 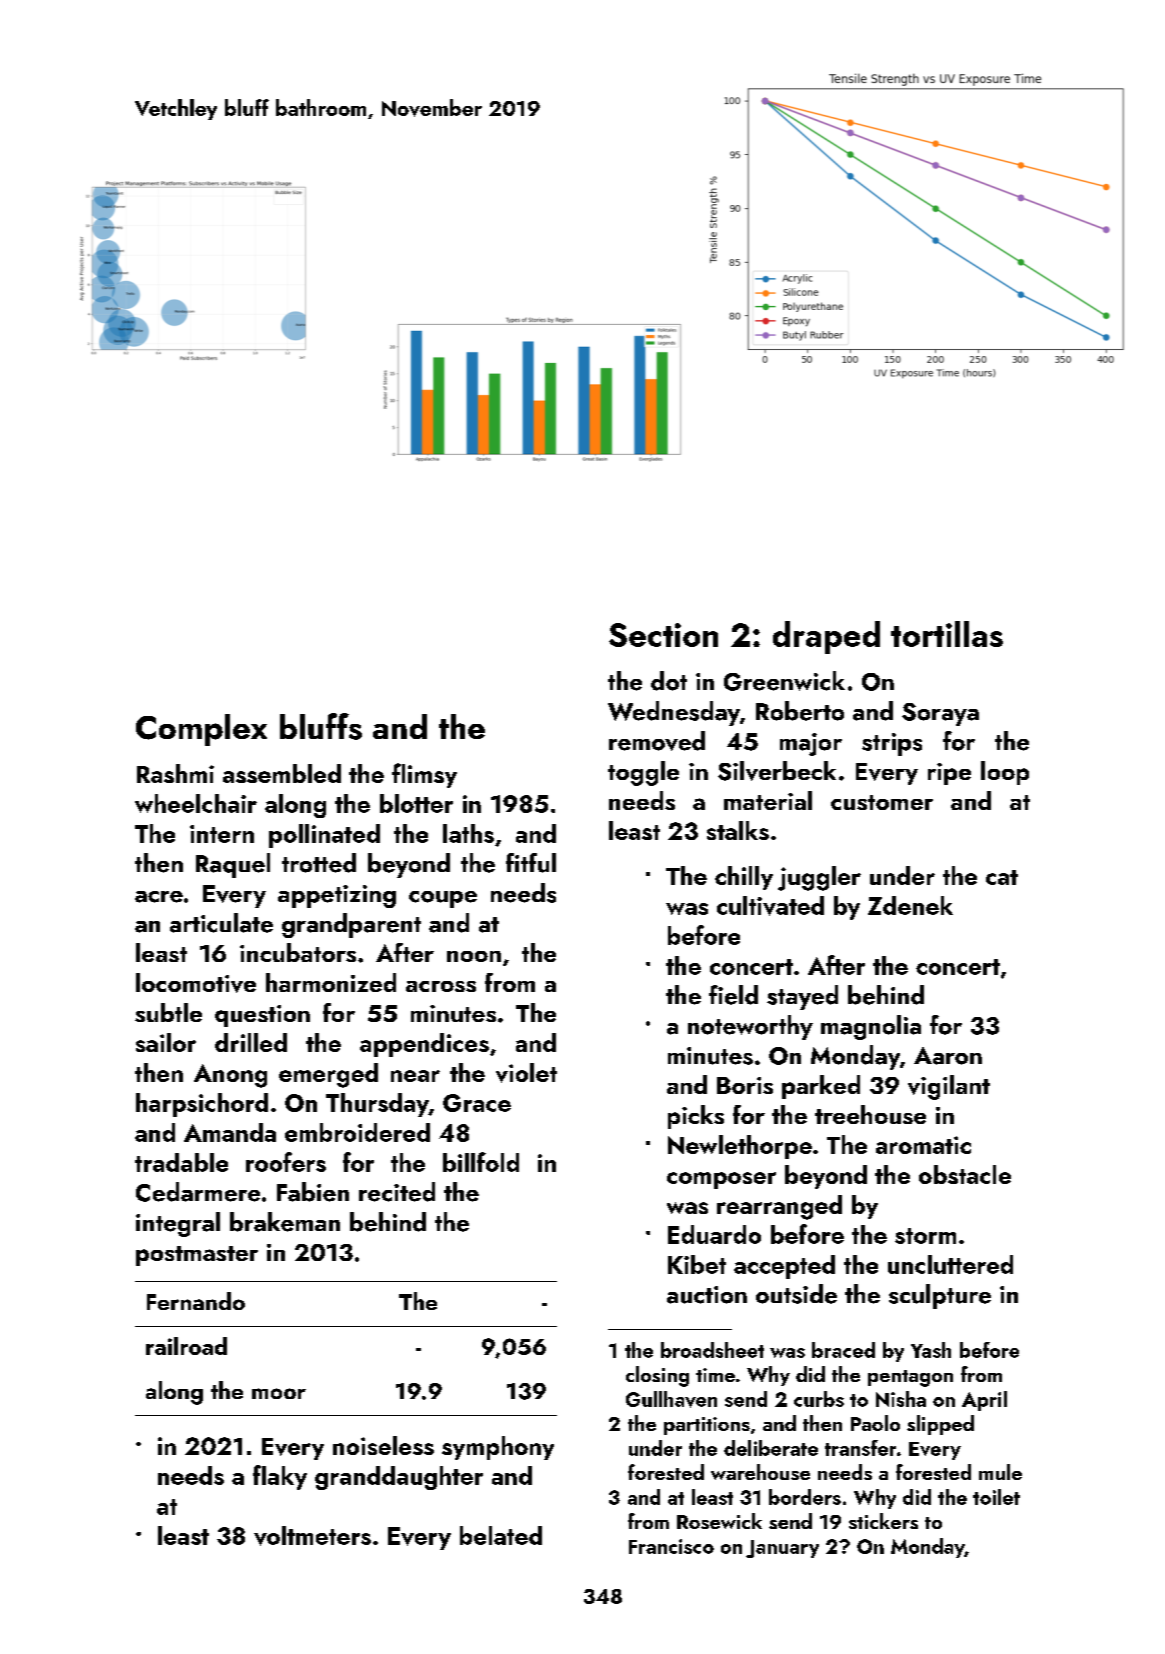 What do you see at coordinates (526, 1073) in the screenshot?
I see `violet` at bounding box center [526, 1073].
